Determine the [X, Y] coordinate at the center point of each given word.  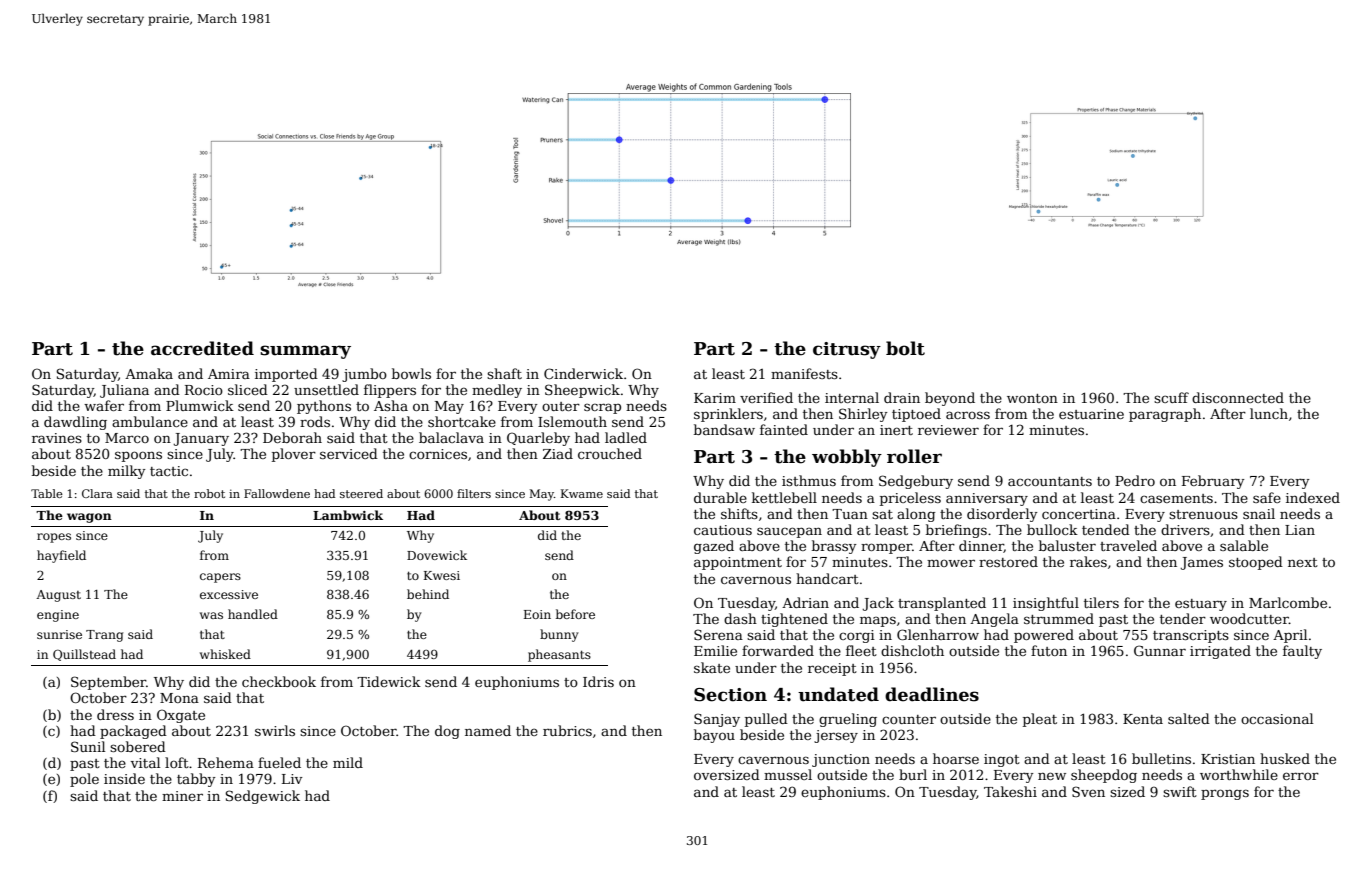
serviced [349, 453]
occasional [1277, 718]
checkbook [279, 681]
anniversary [987, 499]
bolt [905, 348]
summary [305, 352]
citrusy [847, 350]
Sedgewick [262, 797]
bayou [714, 736]
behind [428, 594]
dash [740, 618]
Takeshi [1010, 791]
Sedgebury [916, 482]
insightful [1046, 604]
